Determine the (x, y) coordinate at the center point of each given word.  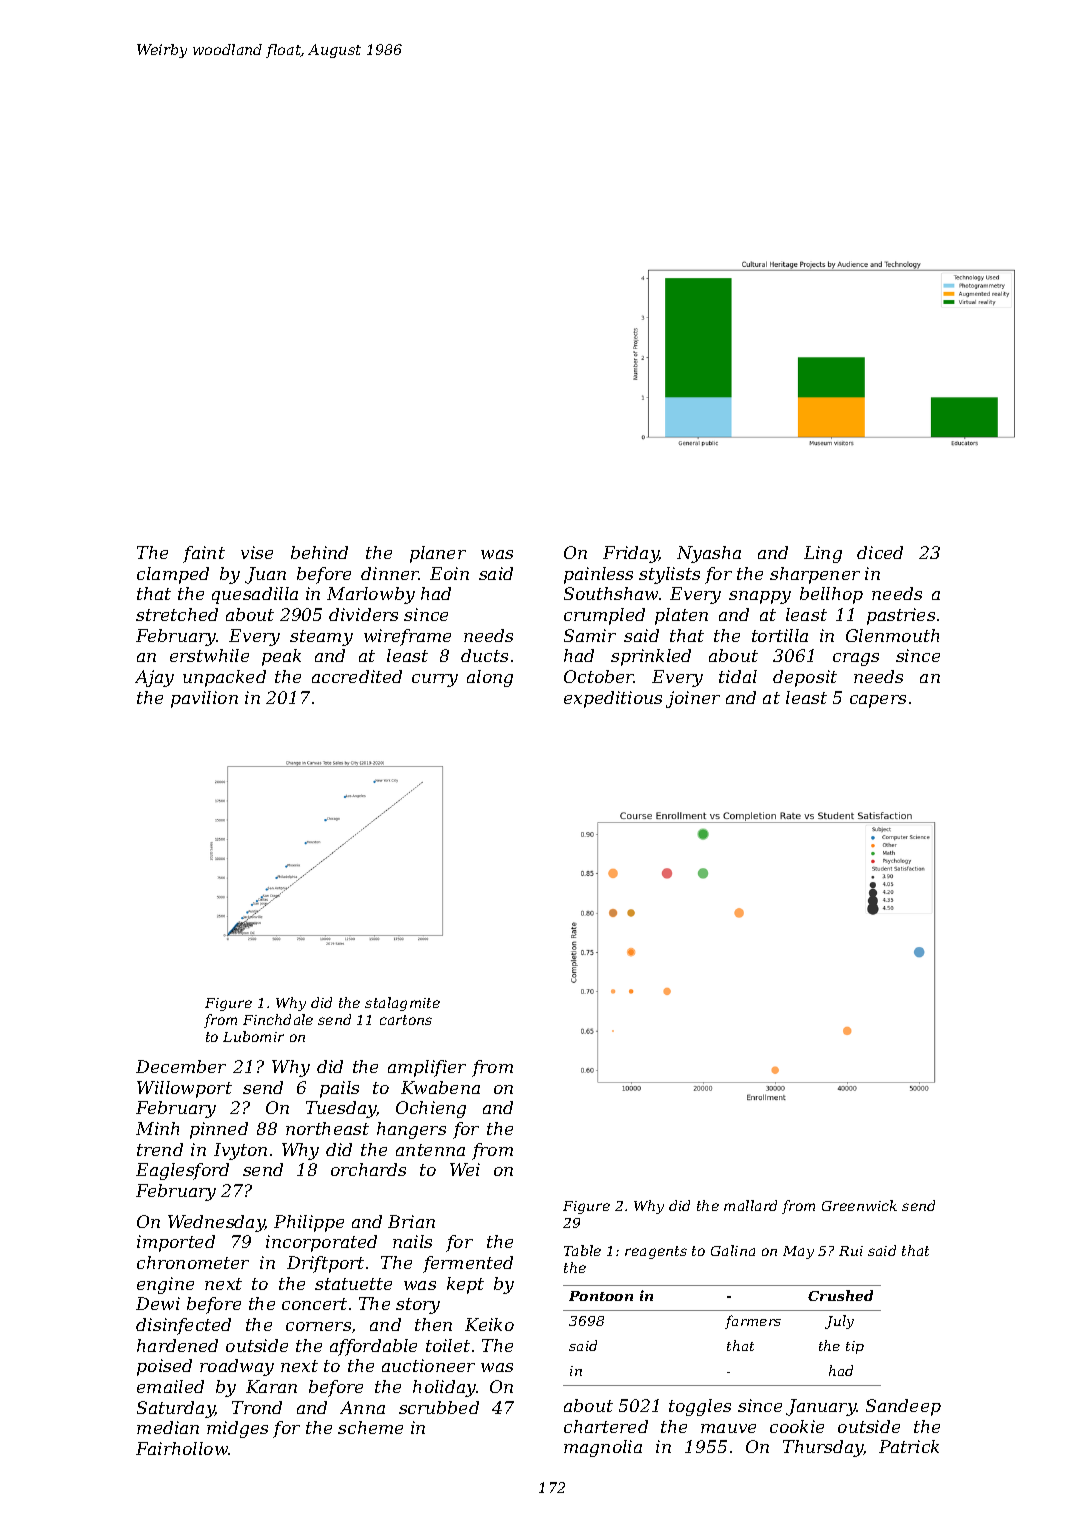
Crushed (840, 1295)
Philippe (309, 1223)
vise (257, 552)
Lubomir (253, 1036)
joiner (693, 699)
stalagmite (402, 1004)
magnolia (603, 1448)
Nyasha (709, 554)
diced (880, 552)
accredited (357, 676)
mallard (750, 1205)
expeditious (613, 699)
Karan (271, 1386)
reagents (656, 1252)
